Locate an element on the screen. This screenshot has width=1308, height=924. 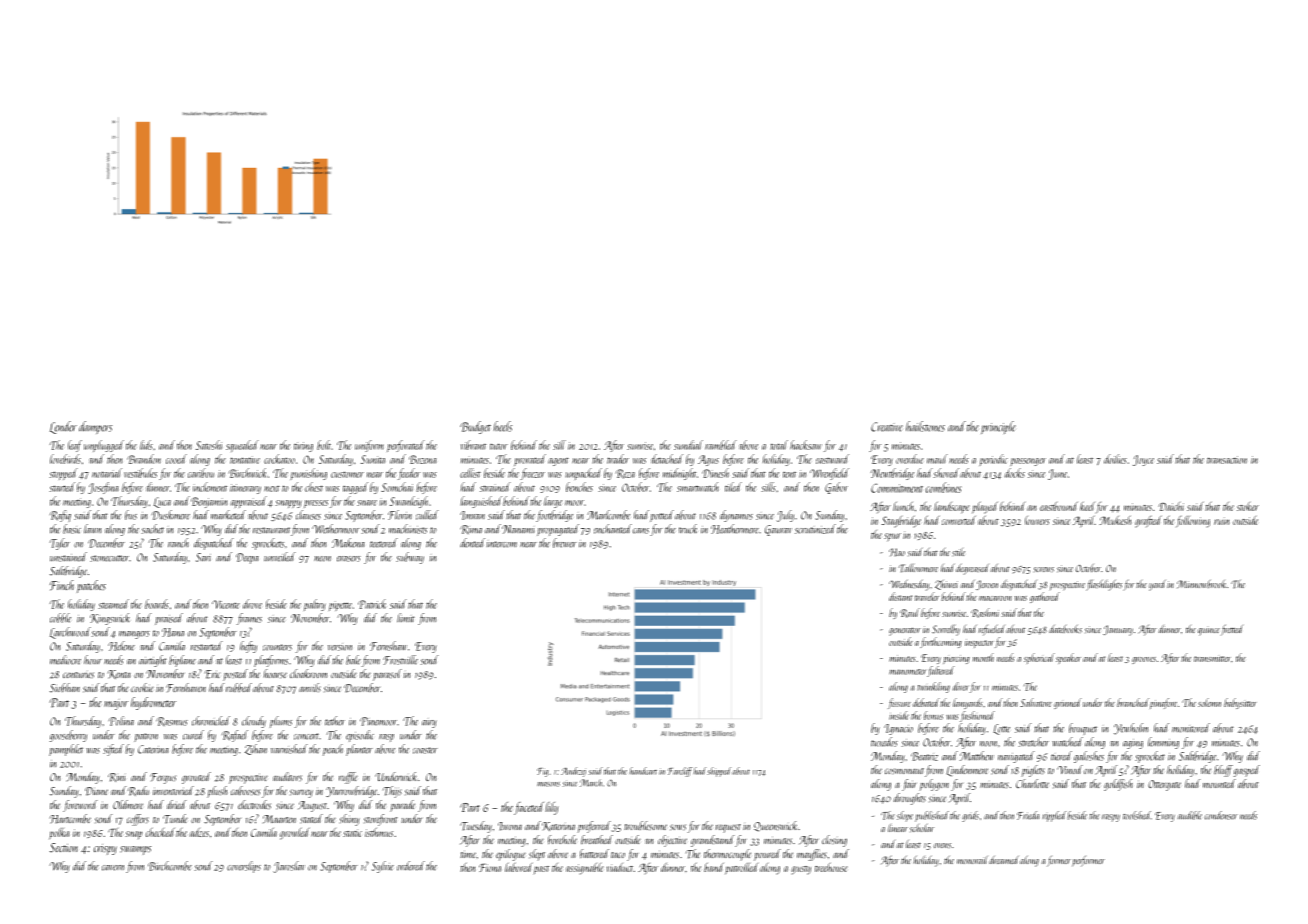
coverslips is located at coordinates (244, 867).
